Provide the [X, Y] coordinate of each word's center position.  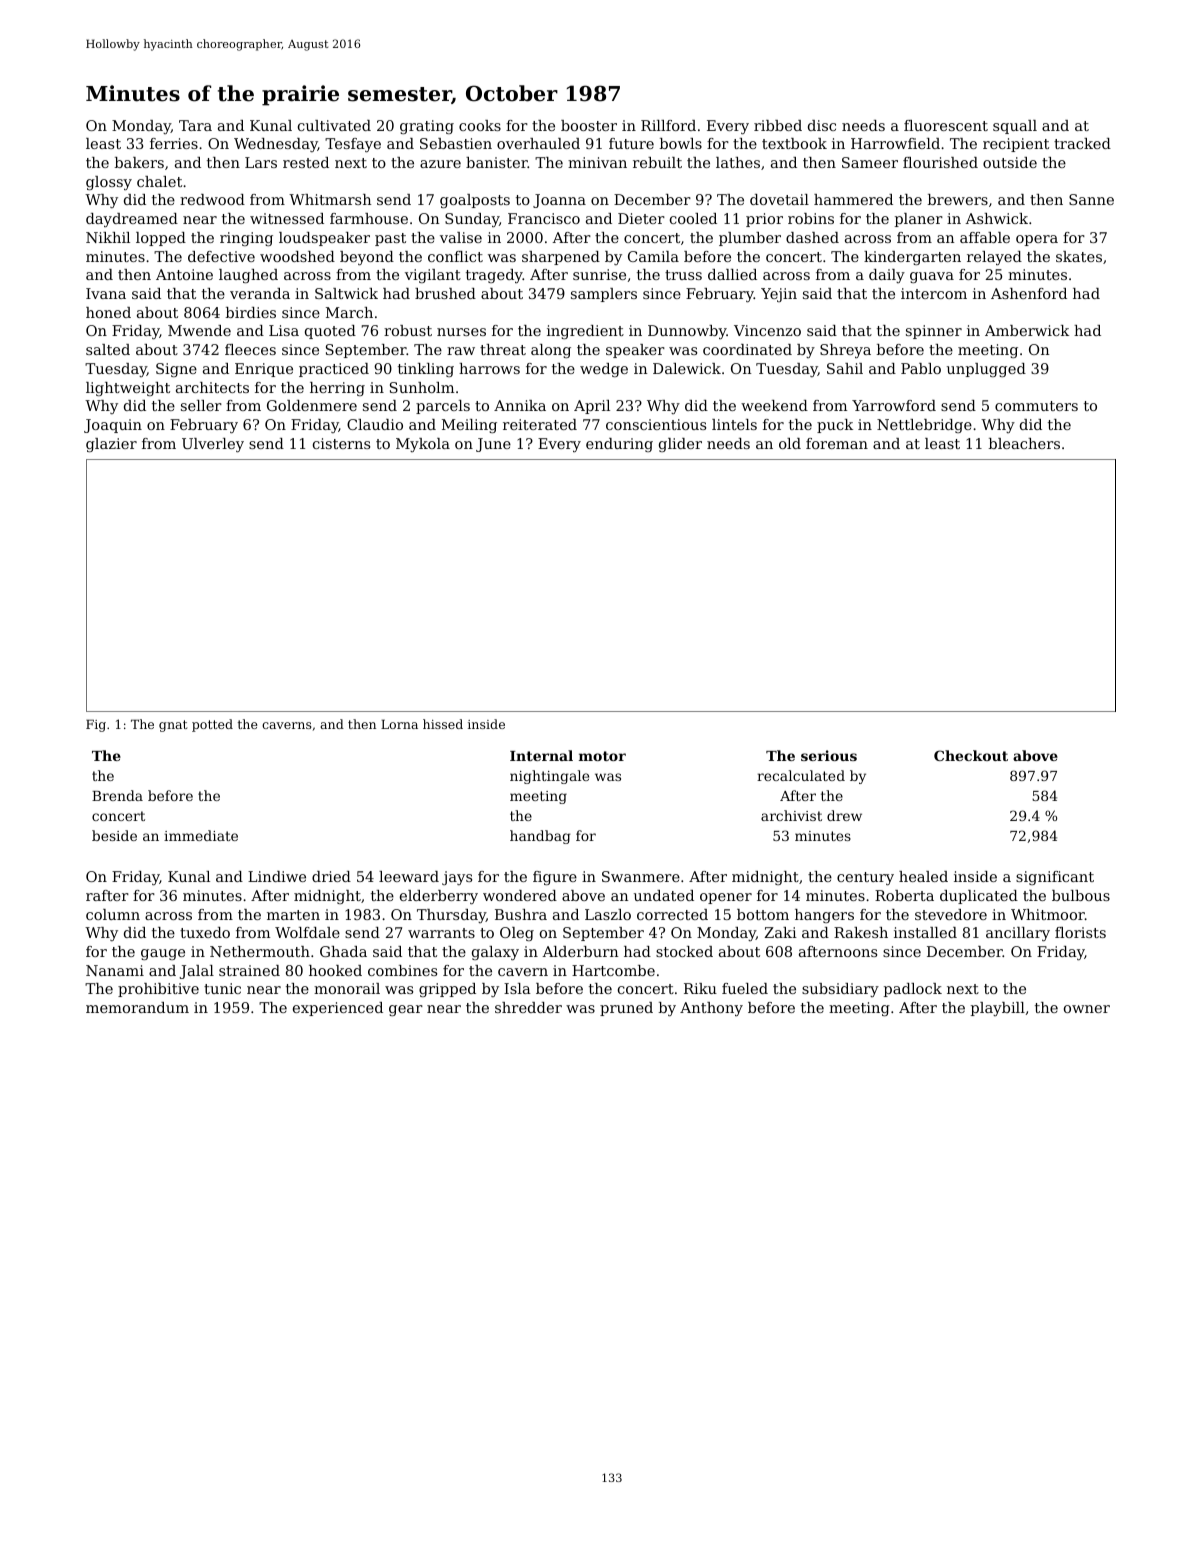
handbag [540, 837]
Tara [195, 125]
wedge [604, 370]
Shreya [845, 351]
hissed [443, 724]
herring [337, 389]
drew [844, 815]
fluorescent [946, 125]
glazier [111, 445]
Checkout [971, 755]
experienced [338, 1009]
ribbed [778, 125]
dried [331, 876]
